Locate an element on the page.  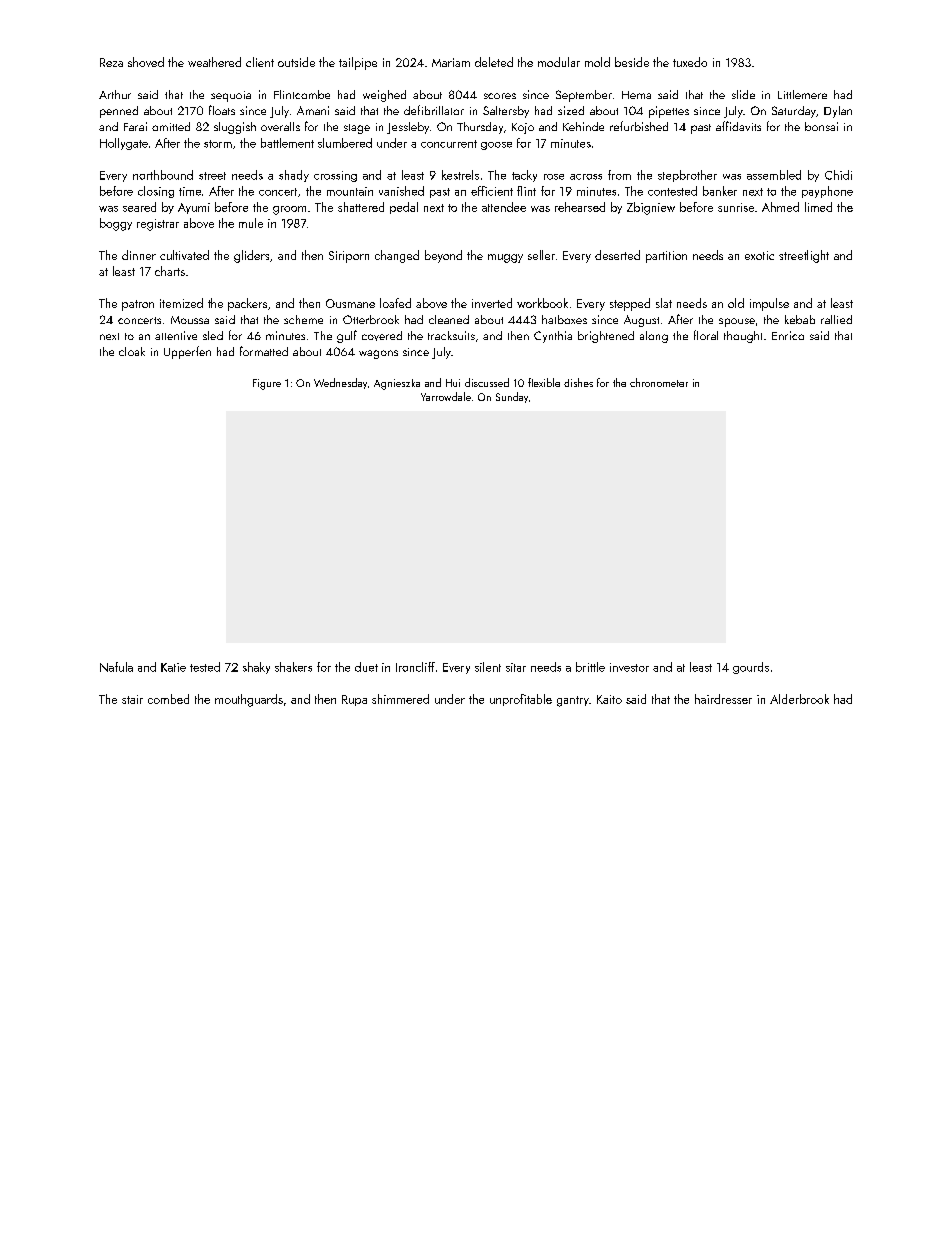
brittle is located at coordinates (590, 667).
